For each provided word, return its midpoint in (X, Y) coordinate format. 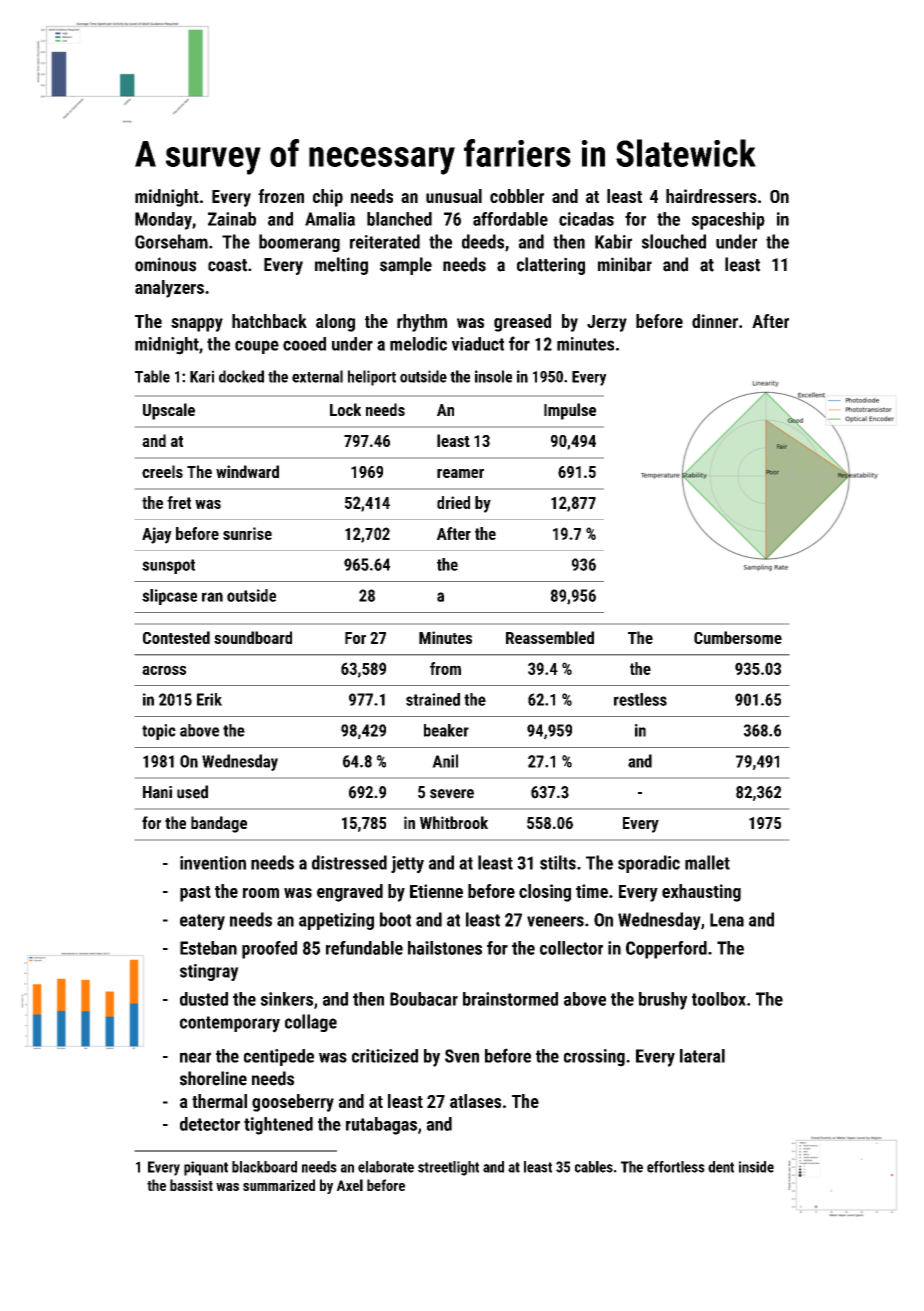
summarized (279, 1185)
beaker (446, 730)
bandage (219, 824)
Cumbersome (738, 637)
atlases (475, 1101)
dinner (715, 321)
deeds (483, 241)
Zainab (232, 219)
